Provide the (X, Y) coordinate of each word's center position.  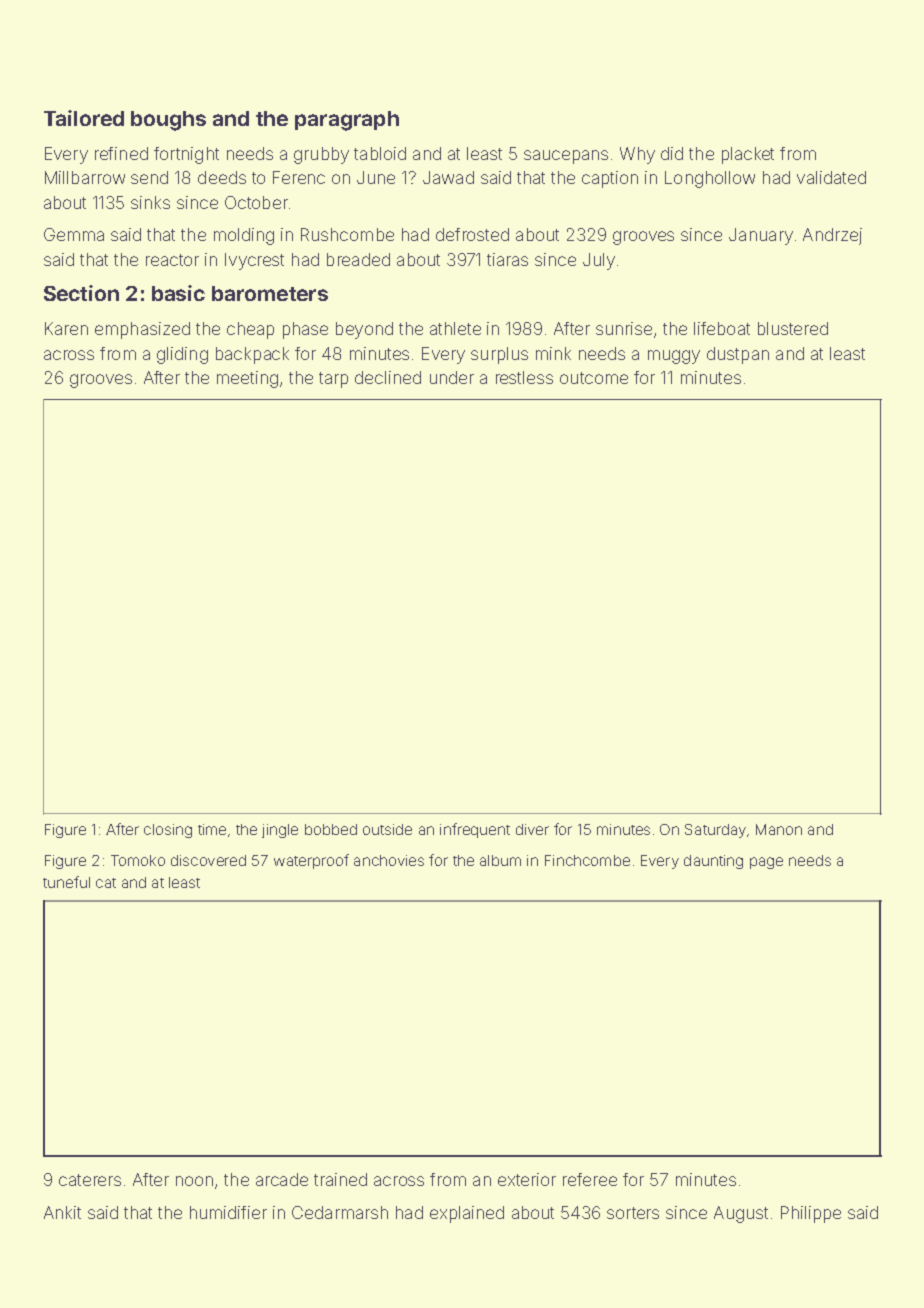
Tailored (84, 118)
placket (748, 155)
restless (524, 377)
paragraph (347, 121)
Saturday (715, 831)
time (212, 829)
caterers (90, 1180)
